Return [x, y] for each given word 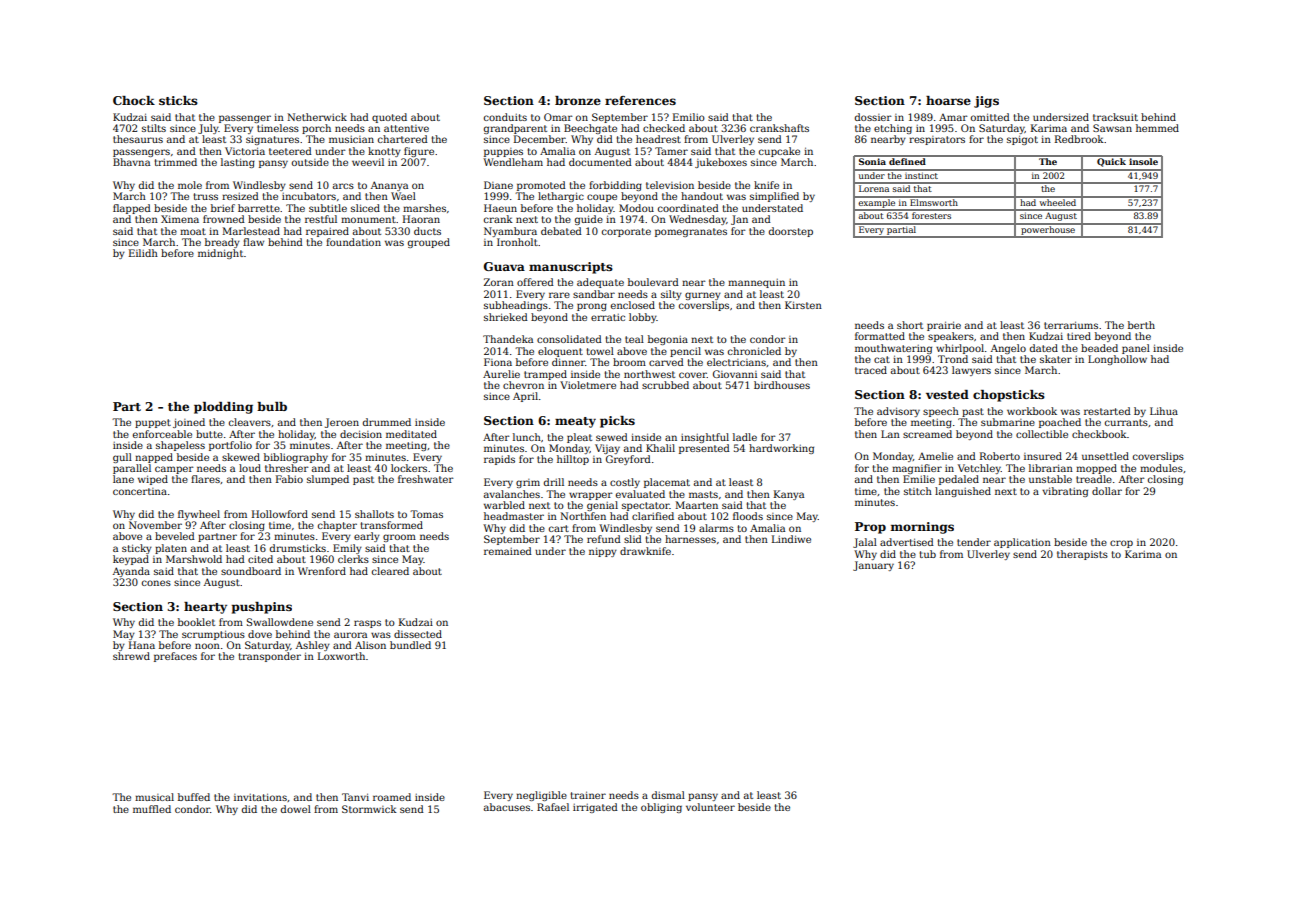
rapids [499, 460]
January [873, 566]
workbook [1032, 411]
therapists [1082, 555]
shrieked [506, 317]
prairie [944, 326]
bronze [578, 100]
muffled [152, 809]
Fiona [498, 362]
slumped [328, 480]
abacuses [507, 807]
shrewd [131, 656]
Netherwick [317, 117]
